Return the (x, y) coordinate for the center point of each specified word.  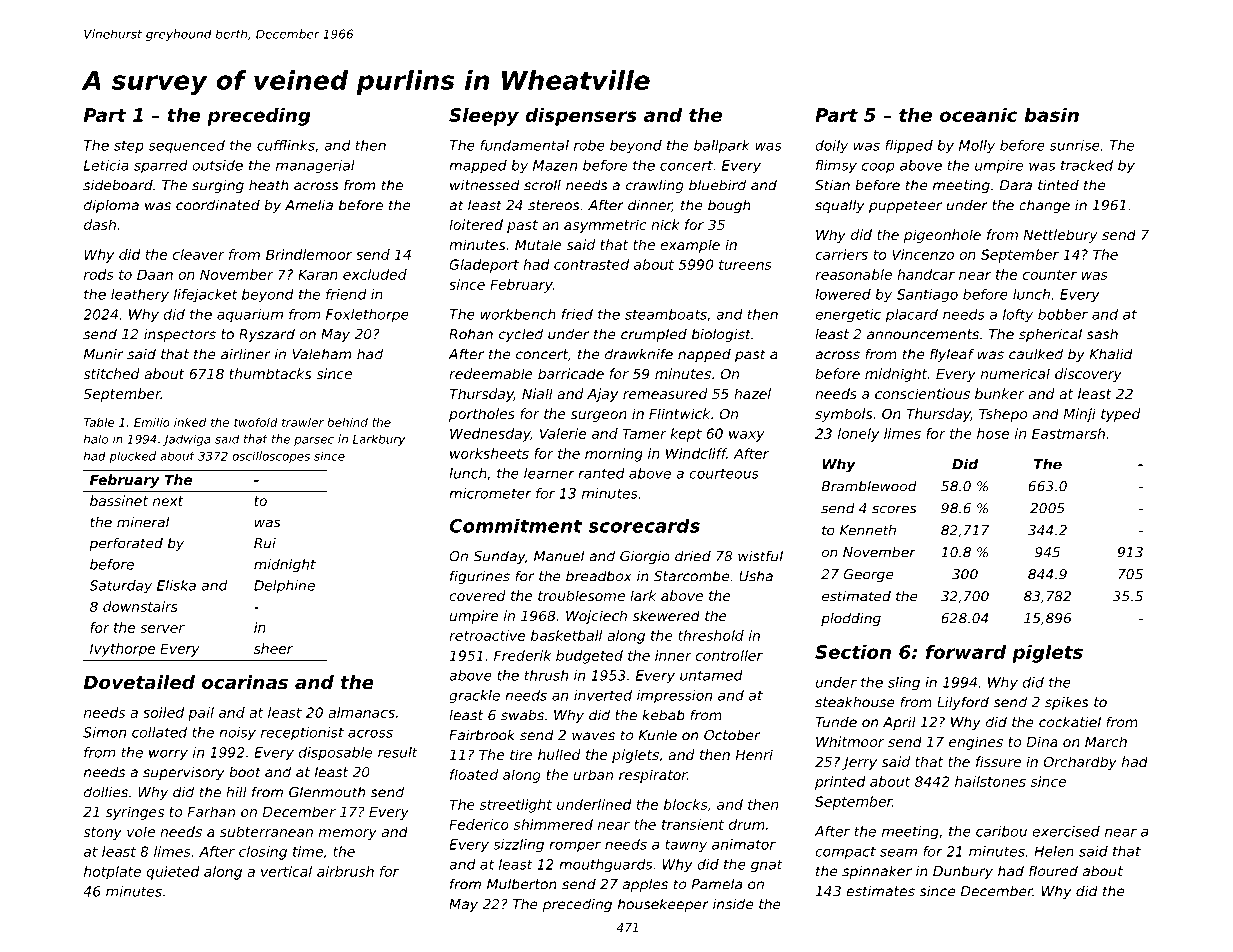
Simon (104, 732)
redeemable (491, 373)
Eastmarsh (1068, 433)
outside (217, 165)
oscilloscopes (271, 457)
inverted (603, 695)
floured (1053, 871)
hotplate (112, 873)
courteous (724, 473)
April (899, 723)
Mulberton (522, 884)
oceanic (978, 115)
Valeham (321, 354)
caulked (1036, 354)
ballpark (722, 146)
